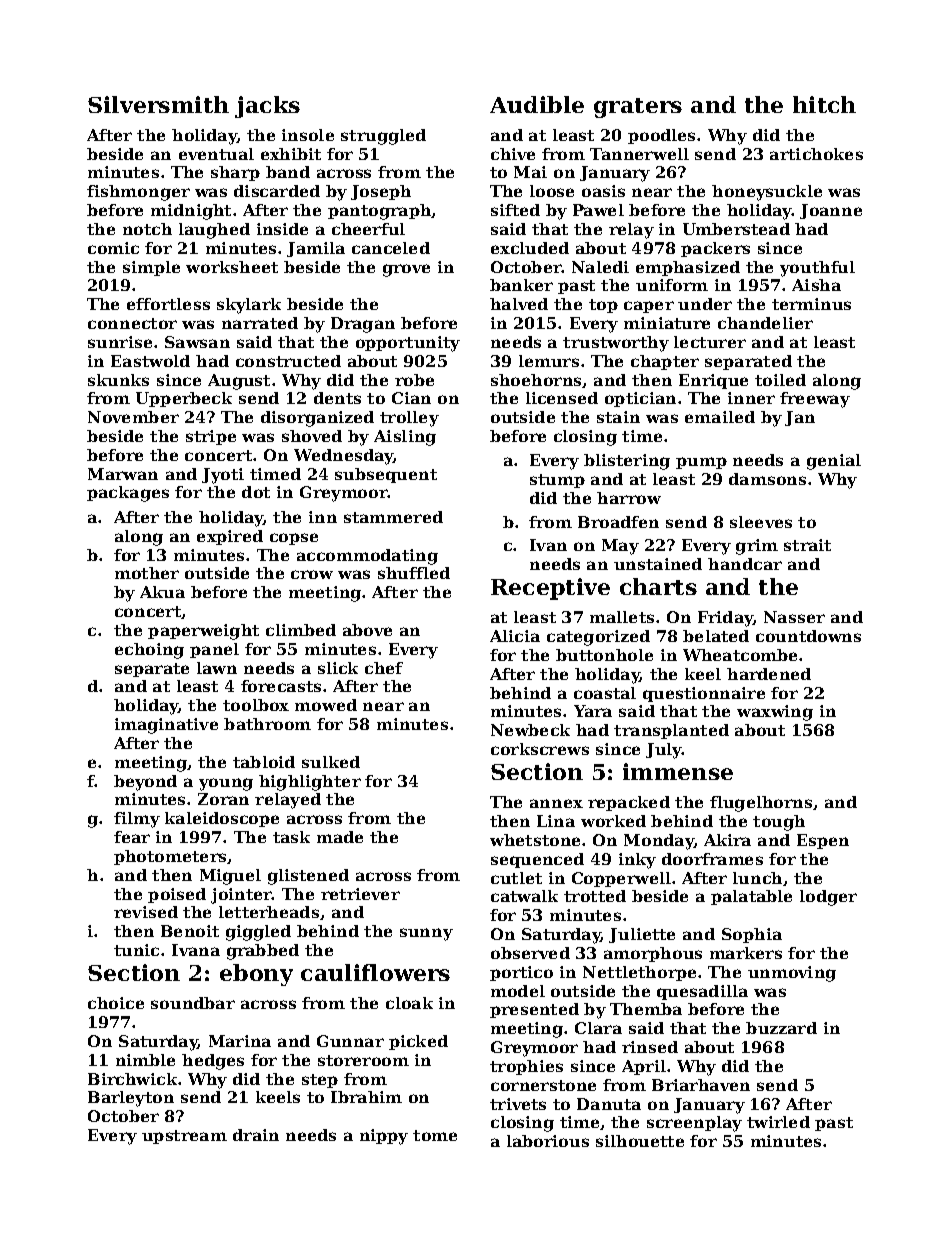  I want to click on sleeves, so click(761, 522).
